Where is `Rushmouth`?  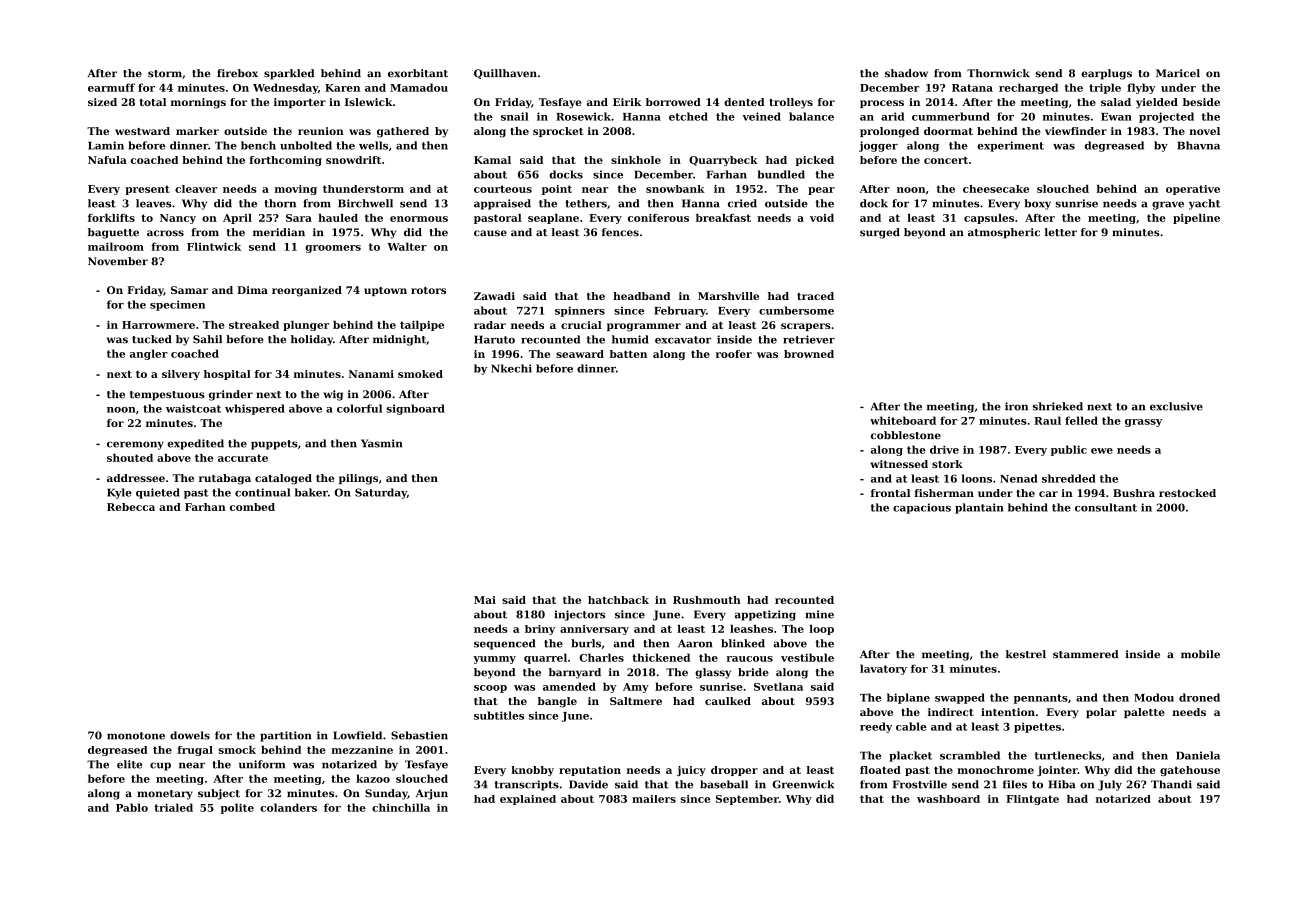 Rushmouth is located at coordinates (707, 600).
